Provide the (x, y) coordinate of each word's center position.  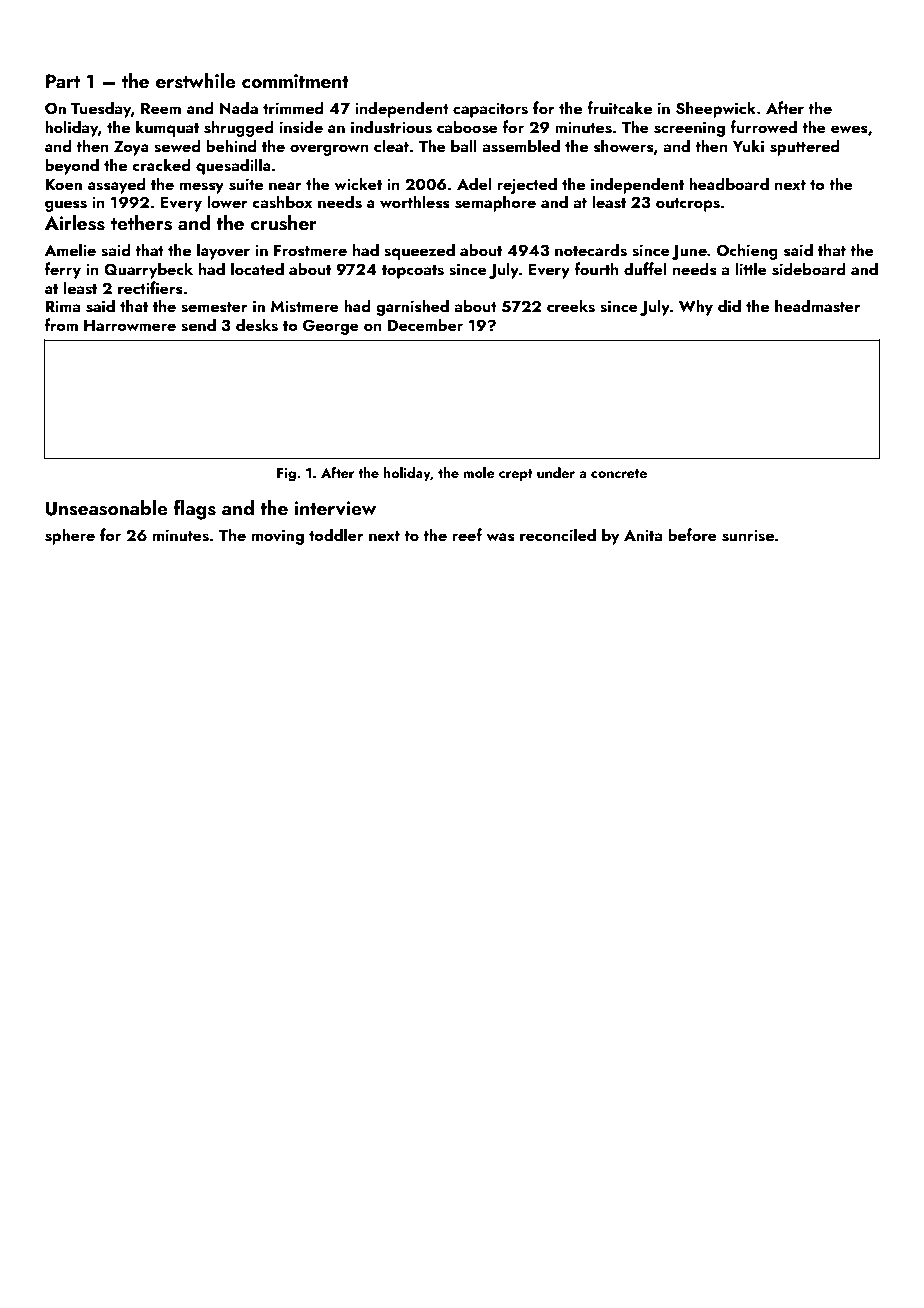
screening (689, 129)
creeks (571, 306)
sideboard (809, 269)
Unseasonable (107, 508)
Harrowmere (130, 325)
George (331, 327)
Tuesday (101, 109)
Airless (75, 223)
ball (464, 145)
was (500, 537)
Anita (643, 535)
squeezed (419, 251)
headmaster (818, 306)
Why (696, 307)
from (61, 324)
